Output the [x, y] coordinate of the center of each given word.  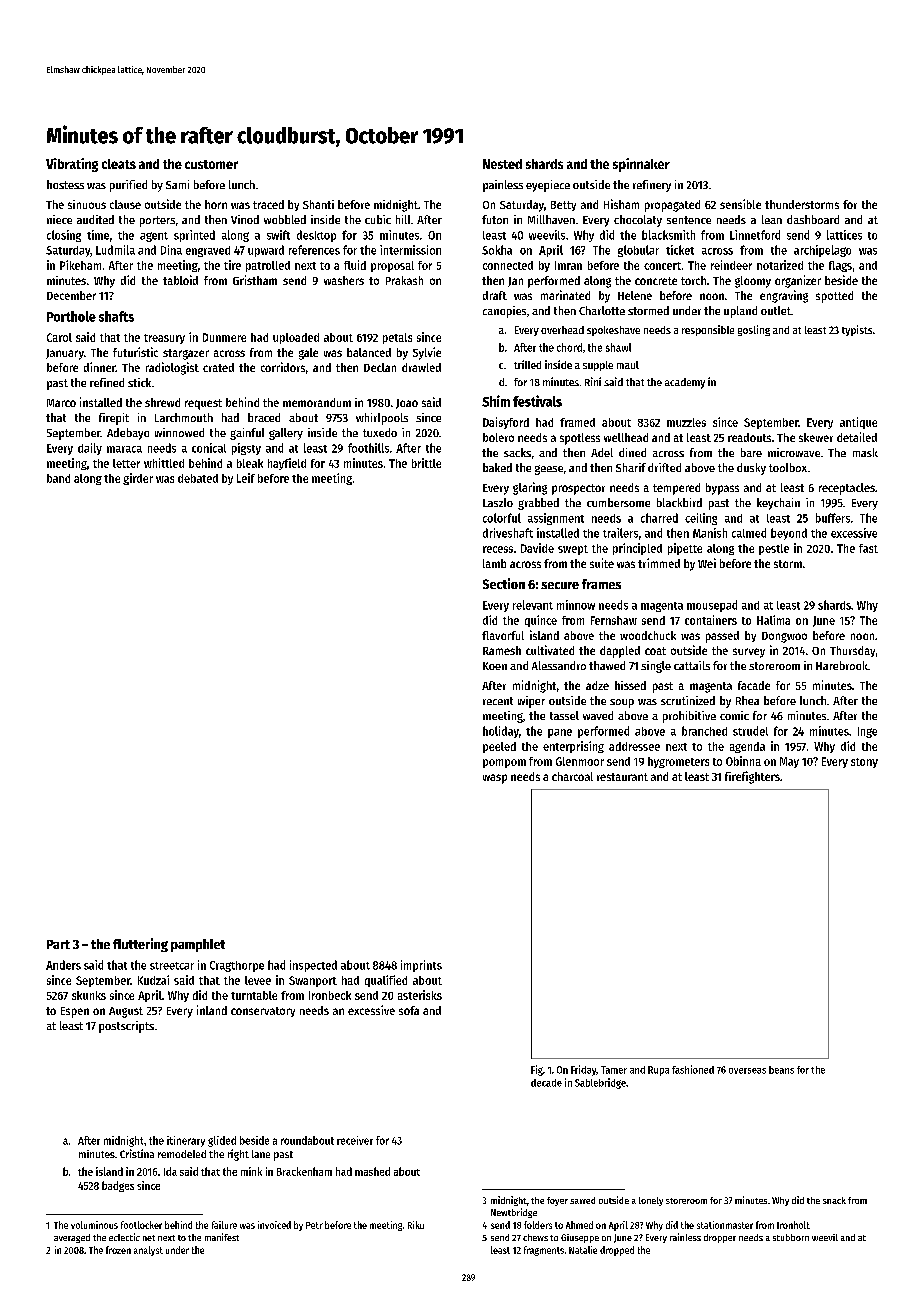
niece [59, 219]
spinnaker [641, 165]
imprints [421, 966]
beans [781, 1070]
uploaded [296, 338]
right [238, 1155]
